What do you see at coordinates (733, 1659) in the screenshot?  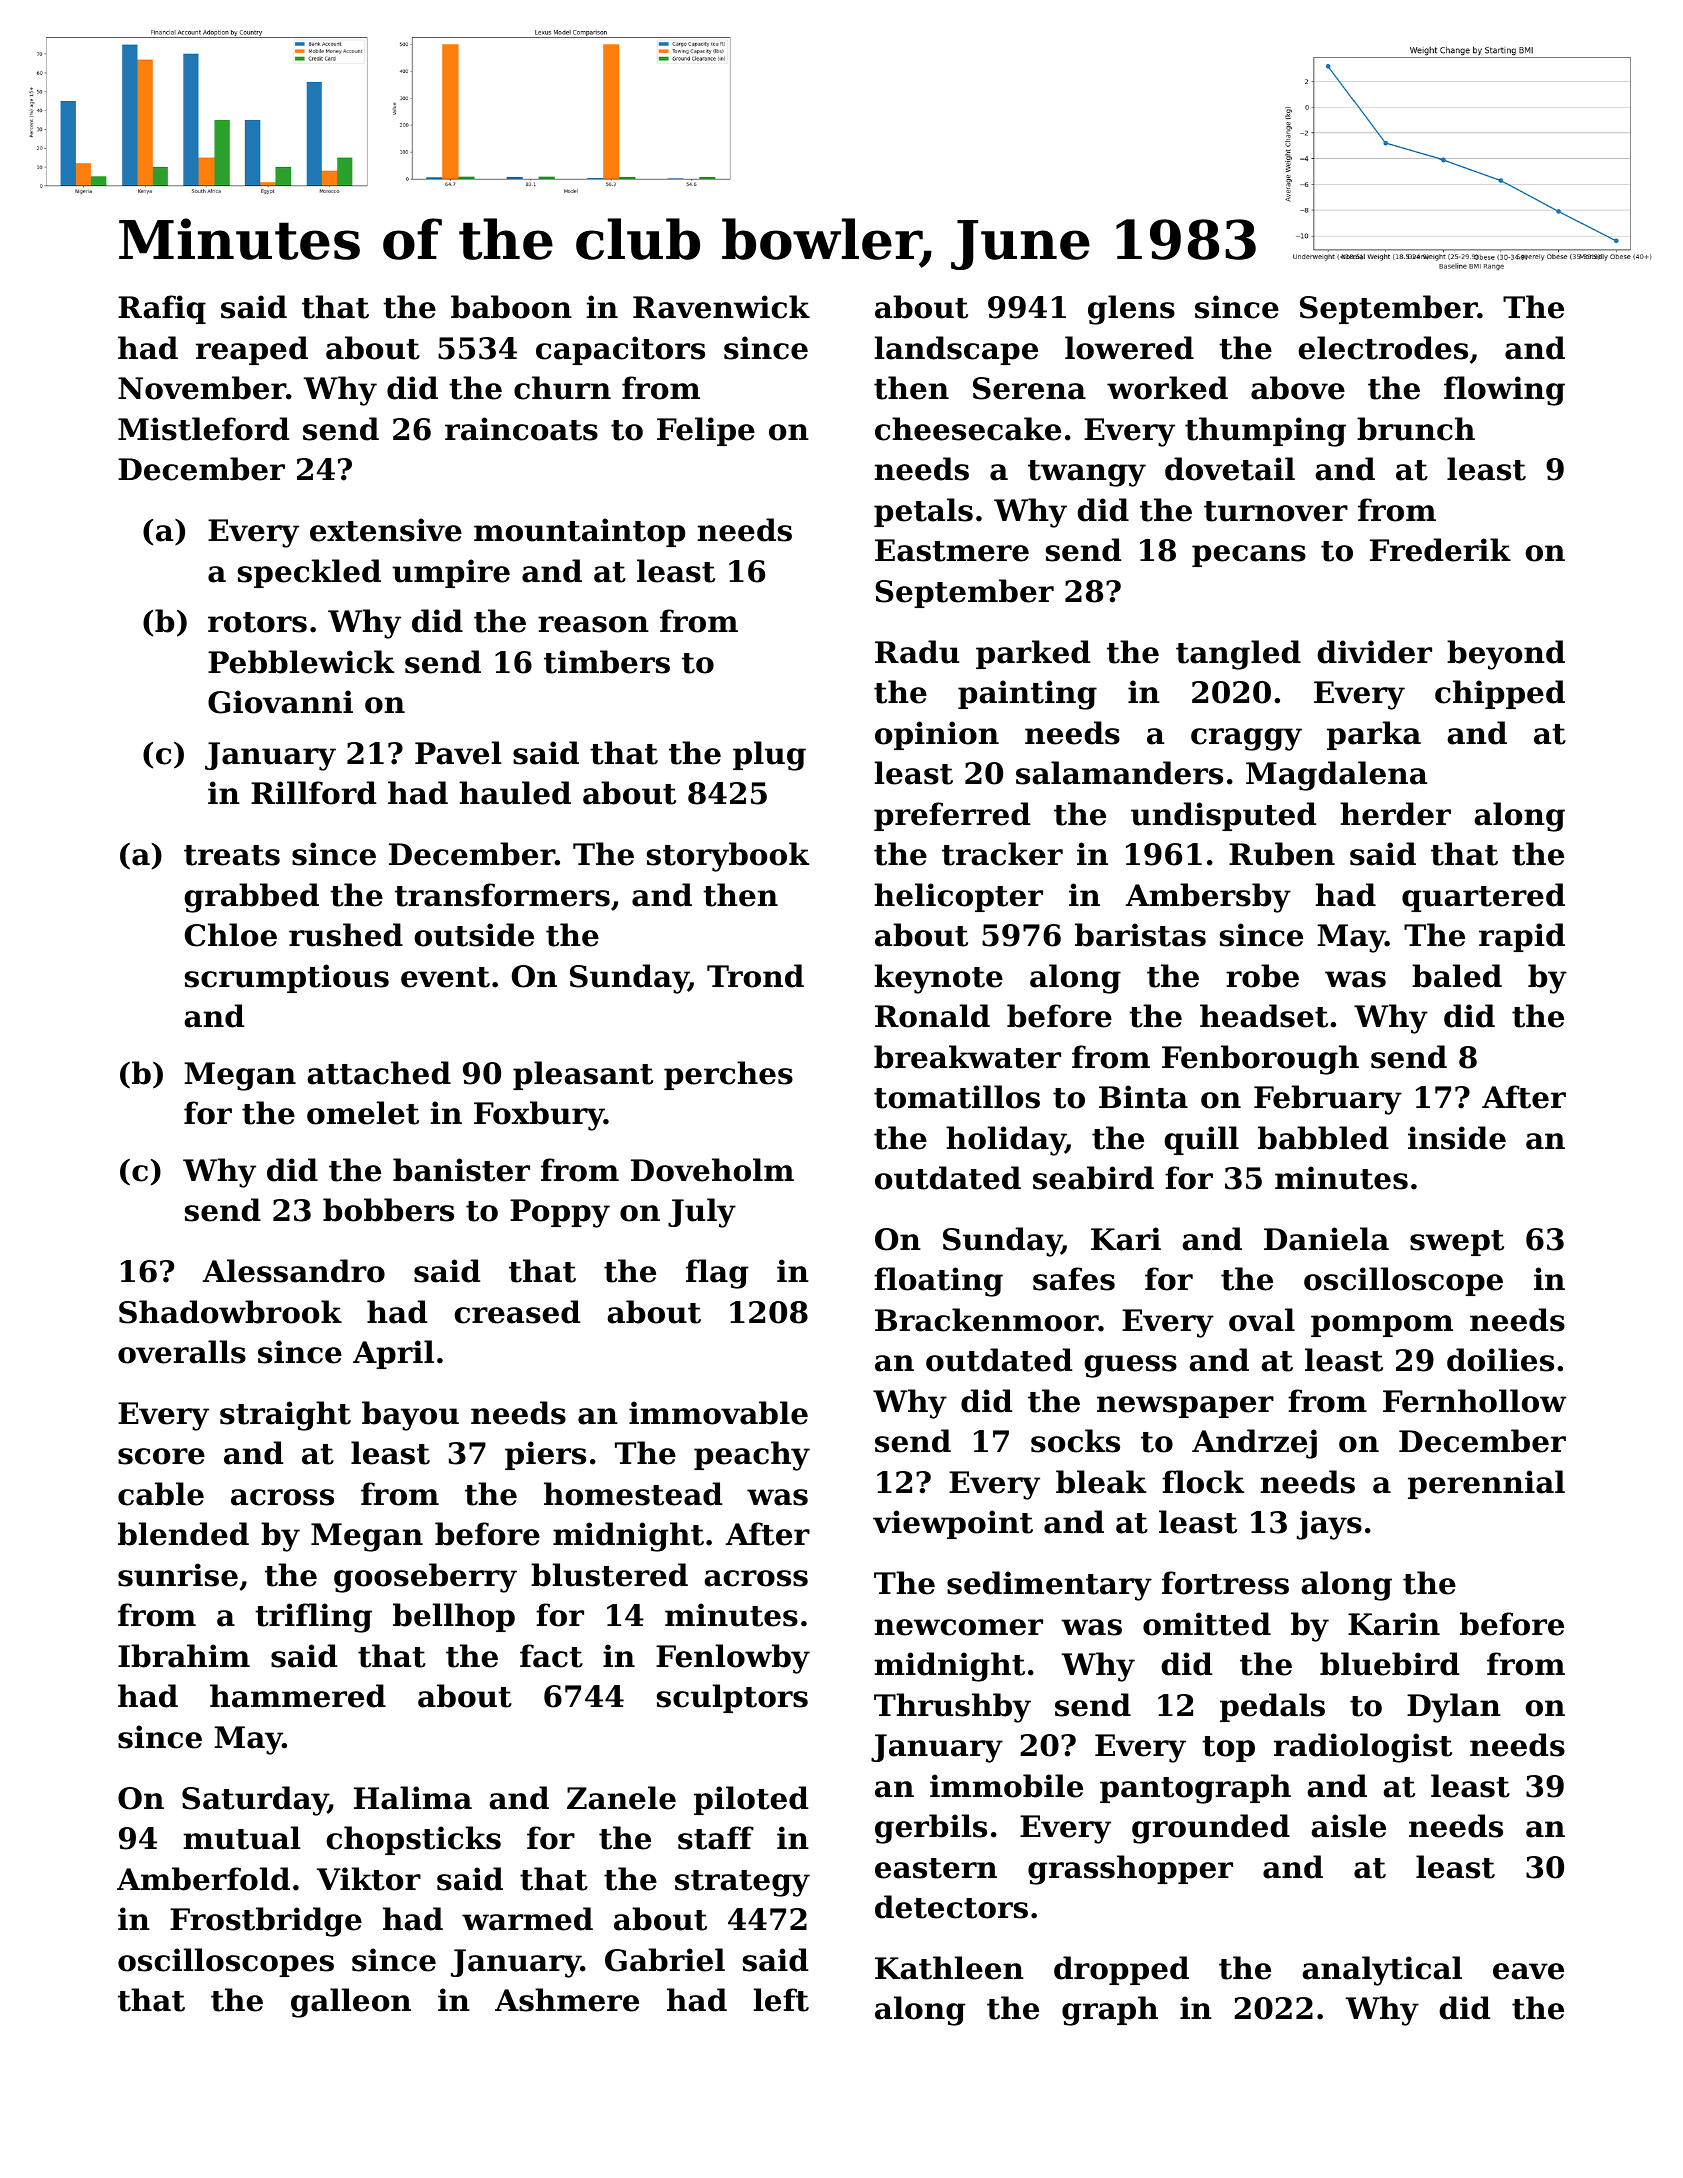 I see `Fenlowby` at bounding box center [733, 1659].
